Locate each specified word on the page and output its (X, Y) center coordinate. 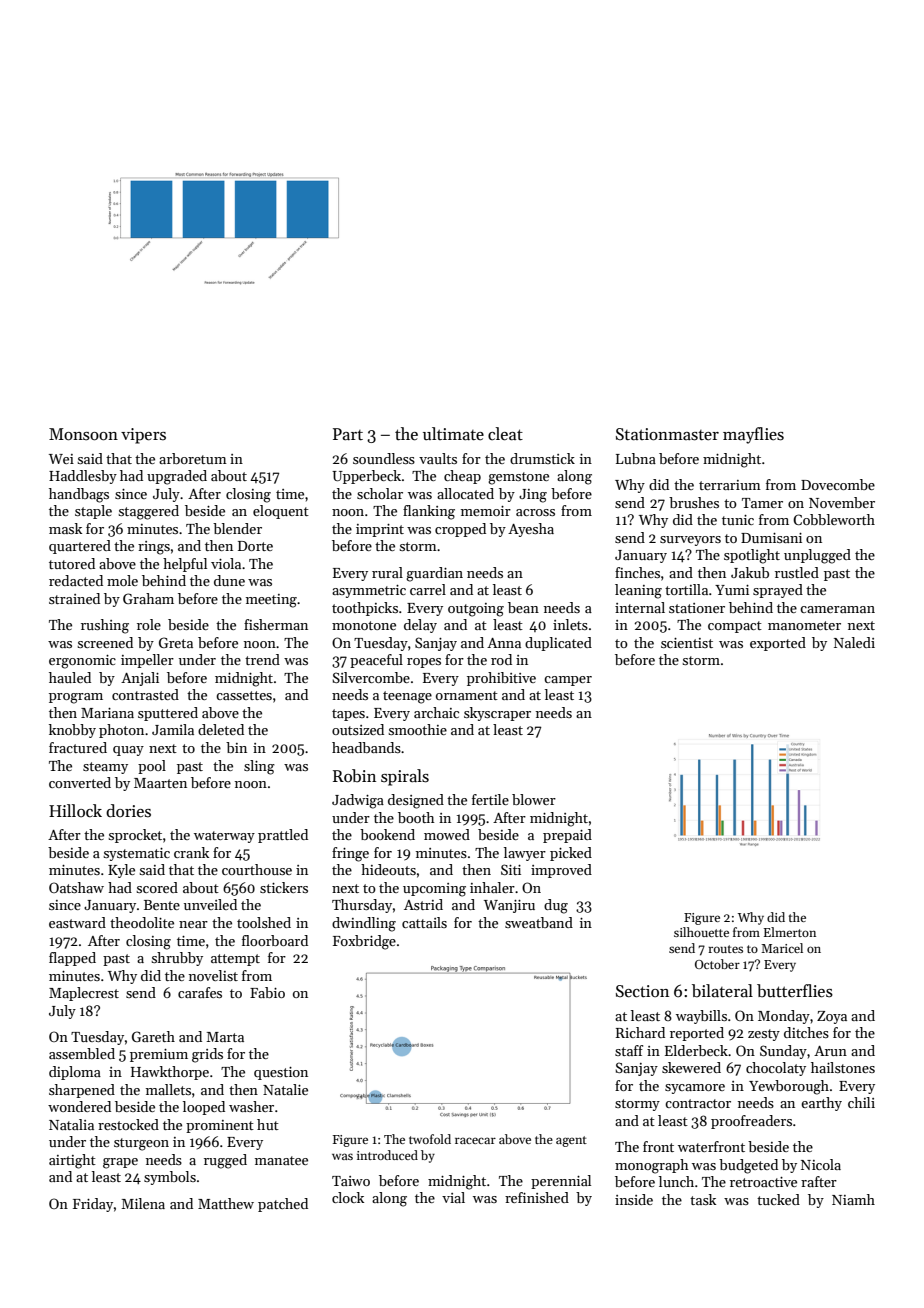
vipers (143, 436)
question (281, 1073)
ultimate (453, 434)
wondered (79, 1106)
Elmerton (790, 932)
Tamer (762, 503)
